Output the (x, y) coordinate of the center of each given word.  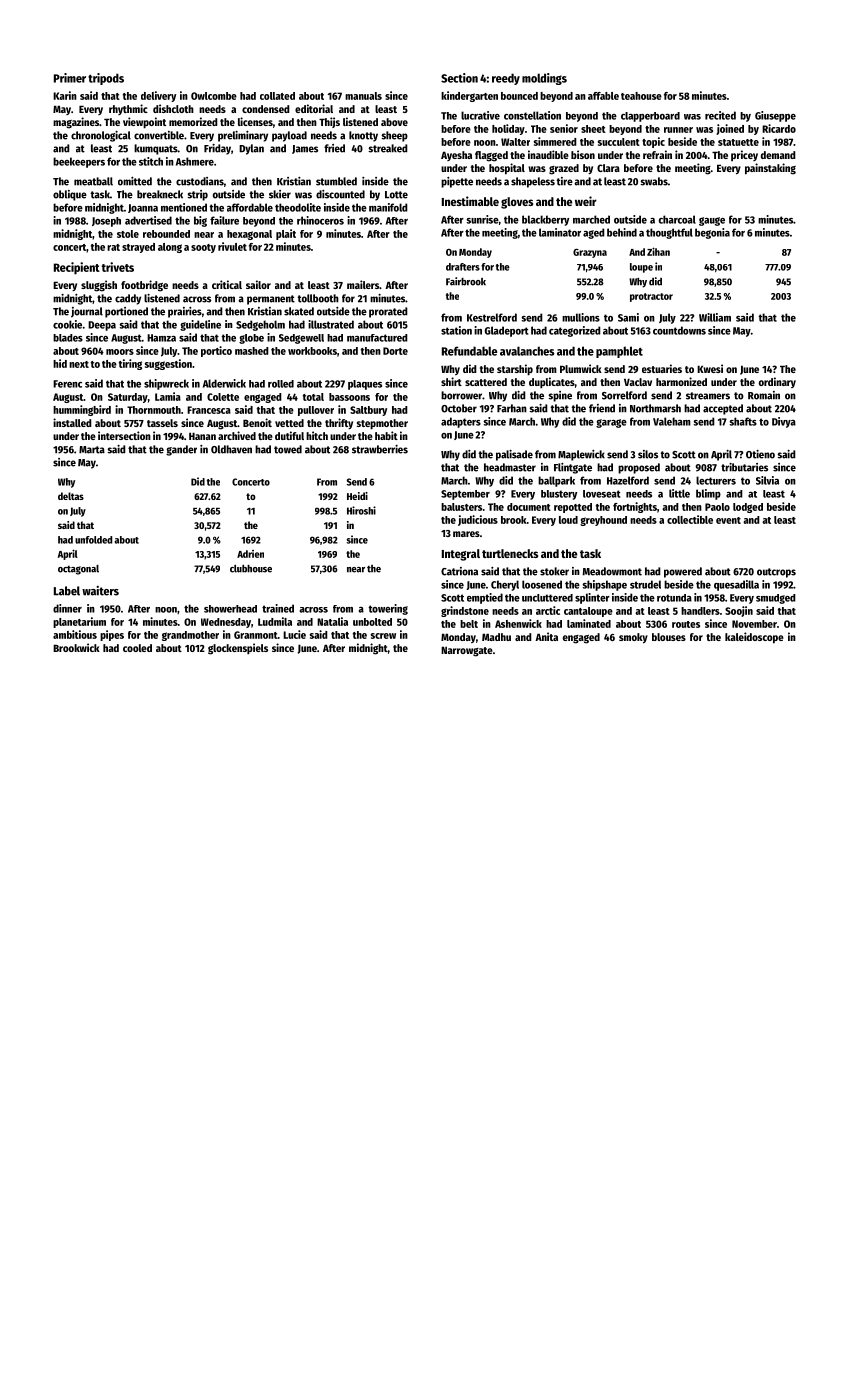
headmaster (510, 467)
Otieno (760, 454)
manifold (388, 207)
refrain (657, 154)
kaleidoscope (754, 638)
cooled (137, 648)
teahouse (641, 96)
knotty (363, 136)
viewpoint (144, 122)
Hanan (202, 436)
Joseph (106, 222)
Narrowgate (467, 651)
